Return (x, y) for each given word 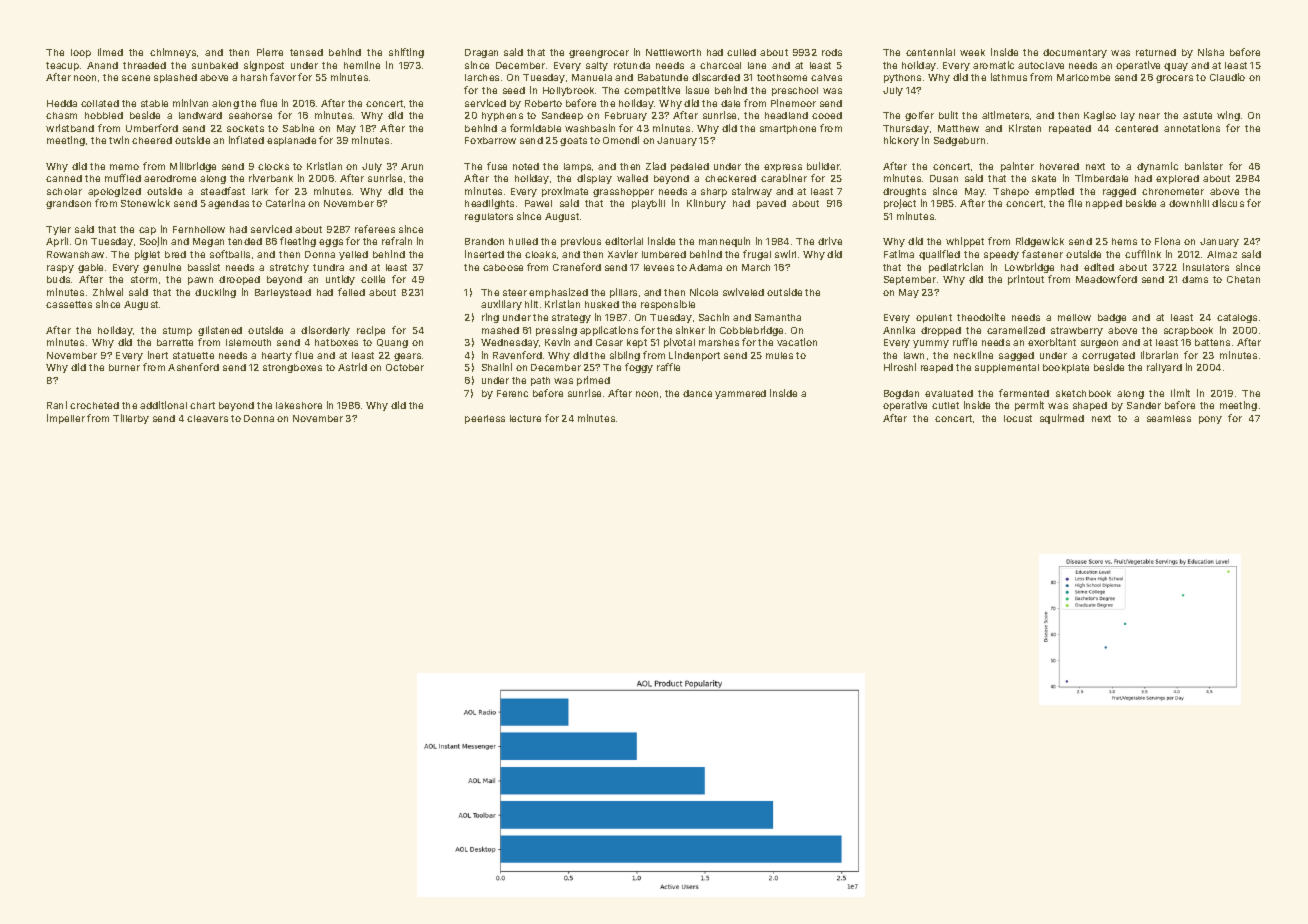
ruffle (965, 342)
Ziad (656, 166)
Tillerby (131, 419)
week (972, 52)
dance (697, 393)
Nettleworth (673, 52)
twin (119, 140)
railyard (1164, 368)
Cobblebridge (751, 331)
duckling (215, 293)
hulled (523, 241)
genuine (162, 268)
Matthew (958, 128)
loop (81, 53)
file (1075, 203)
